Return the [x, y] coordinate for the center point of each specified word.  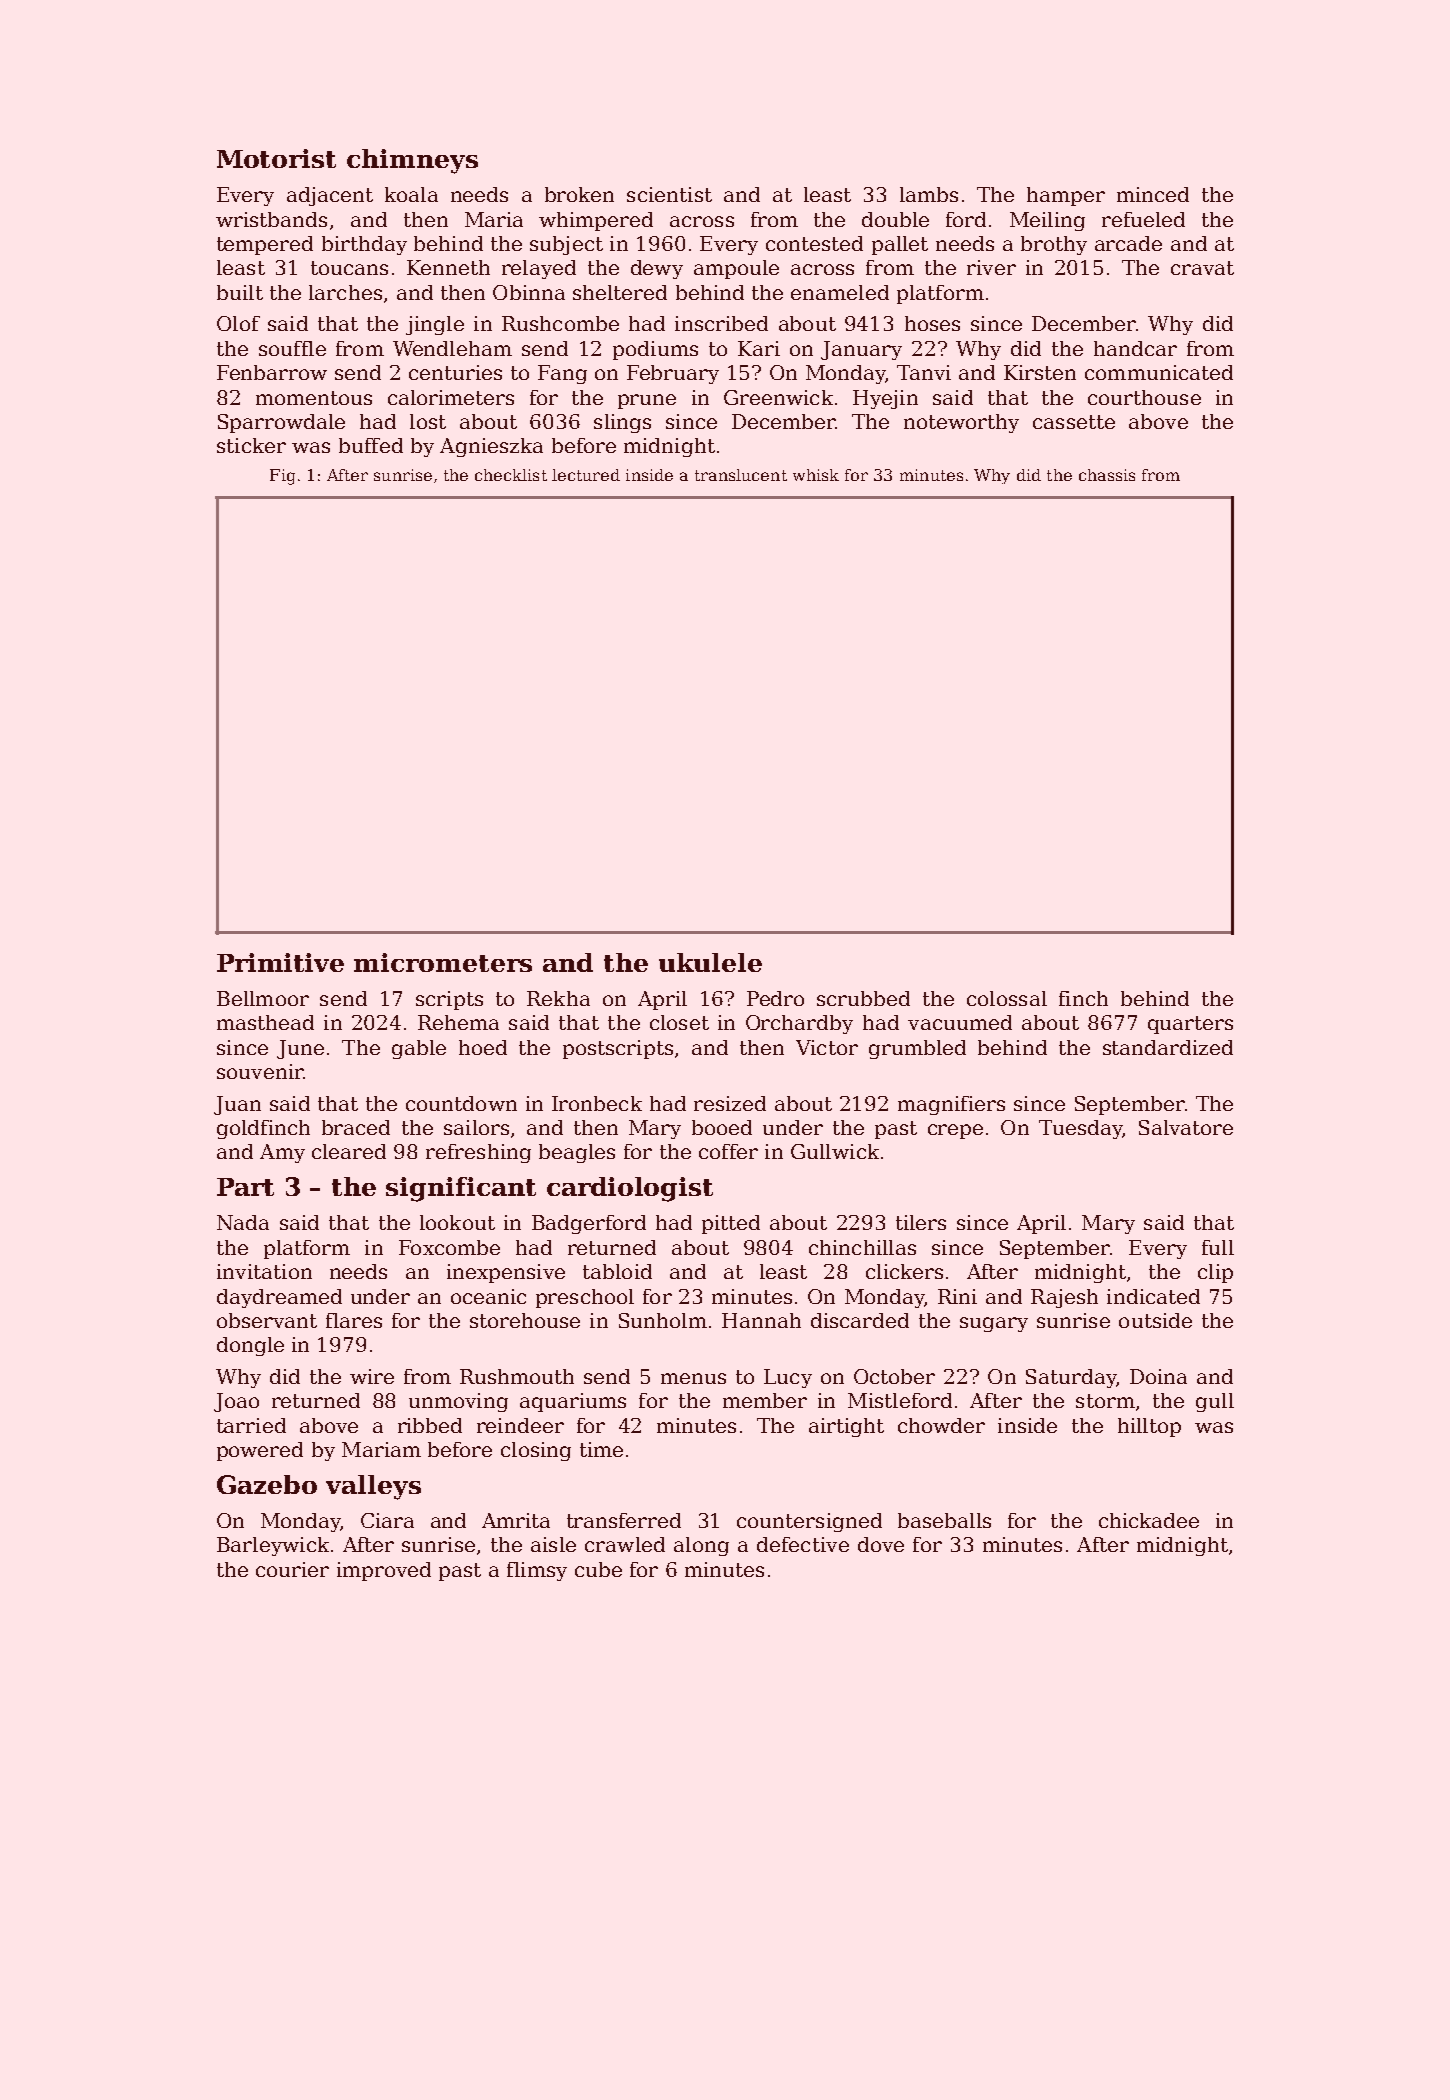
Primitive [280, 962]
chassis [1107, 475]
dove [881, 1544]
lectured [586, 475]
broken [579, 194]
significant [461, 1189]
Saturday [1071, 1378]
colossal [1007, 998]
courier [292, 1569]
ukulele [710, 962]
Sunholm [663, 1320]
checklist [511, 475]
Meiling [1047, 221]
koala [411, 194]
